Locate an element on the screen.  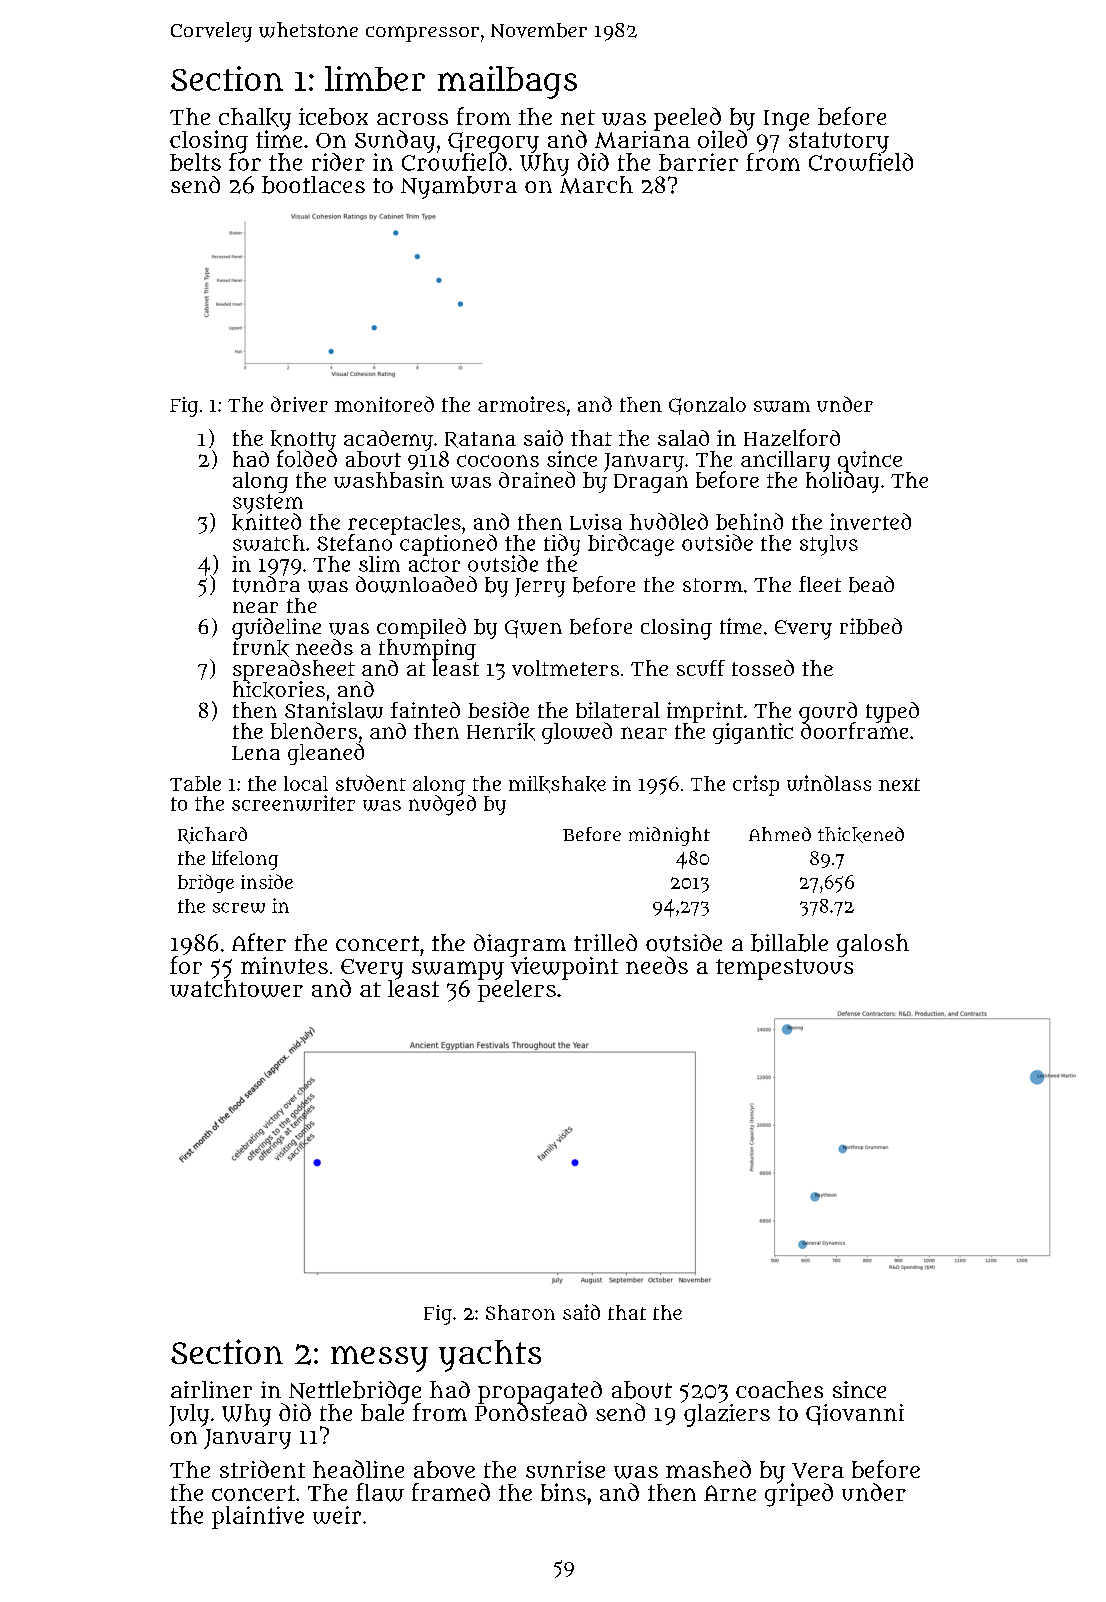
Stanislaw is located at coordinates (334, 710).
